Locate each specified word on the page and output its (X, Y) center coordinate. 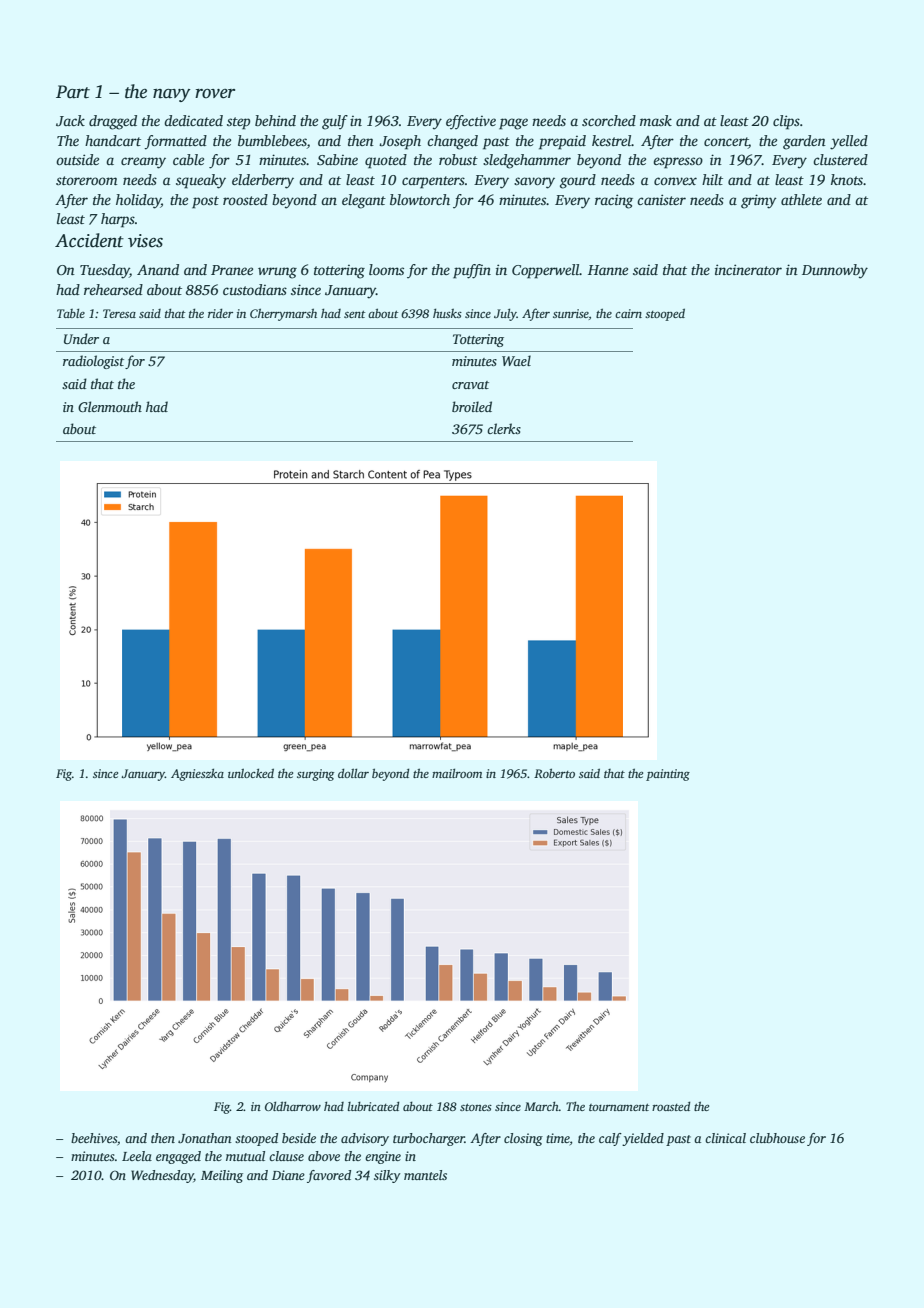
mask (656, 120)
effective (471, 122)
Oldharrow (293, 1106)
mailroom (457, 773)
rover (215, 94)
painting (668, 775)
